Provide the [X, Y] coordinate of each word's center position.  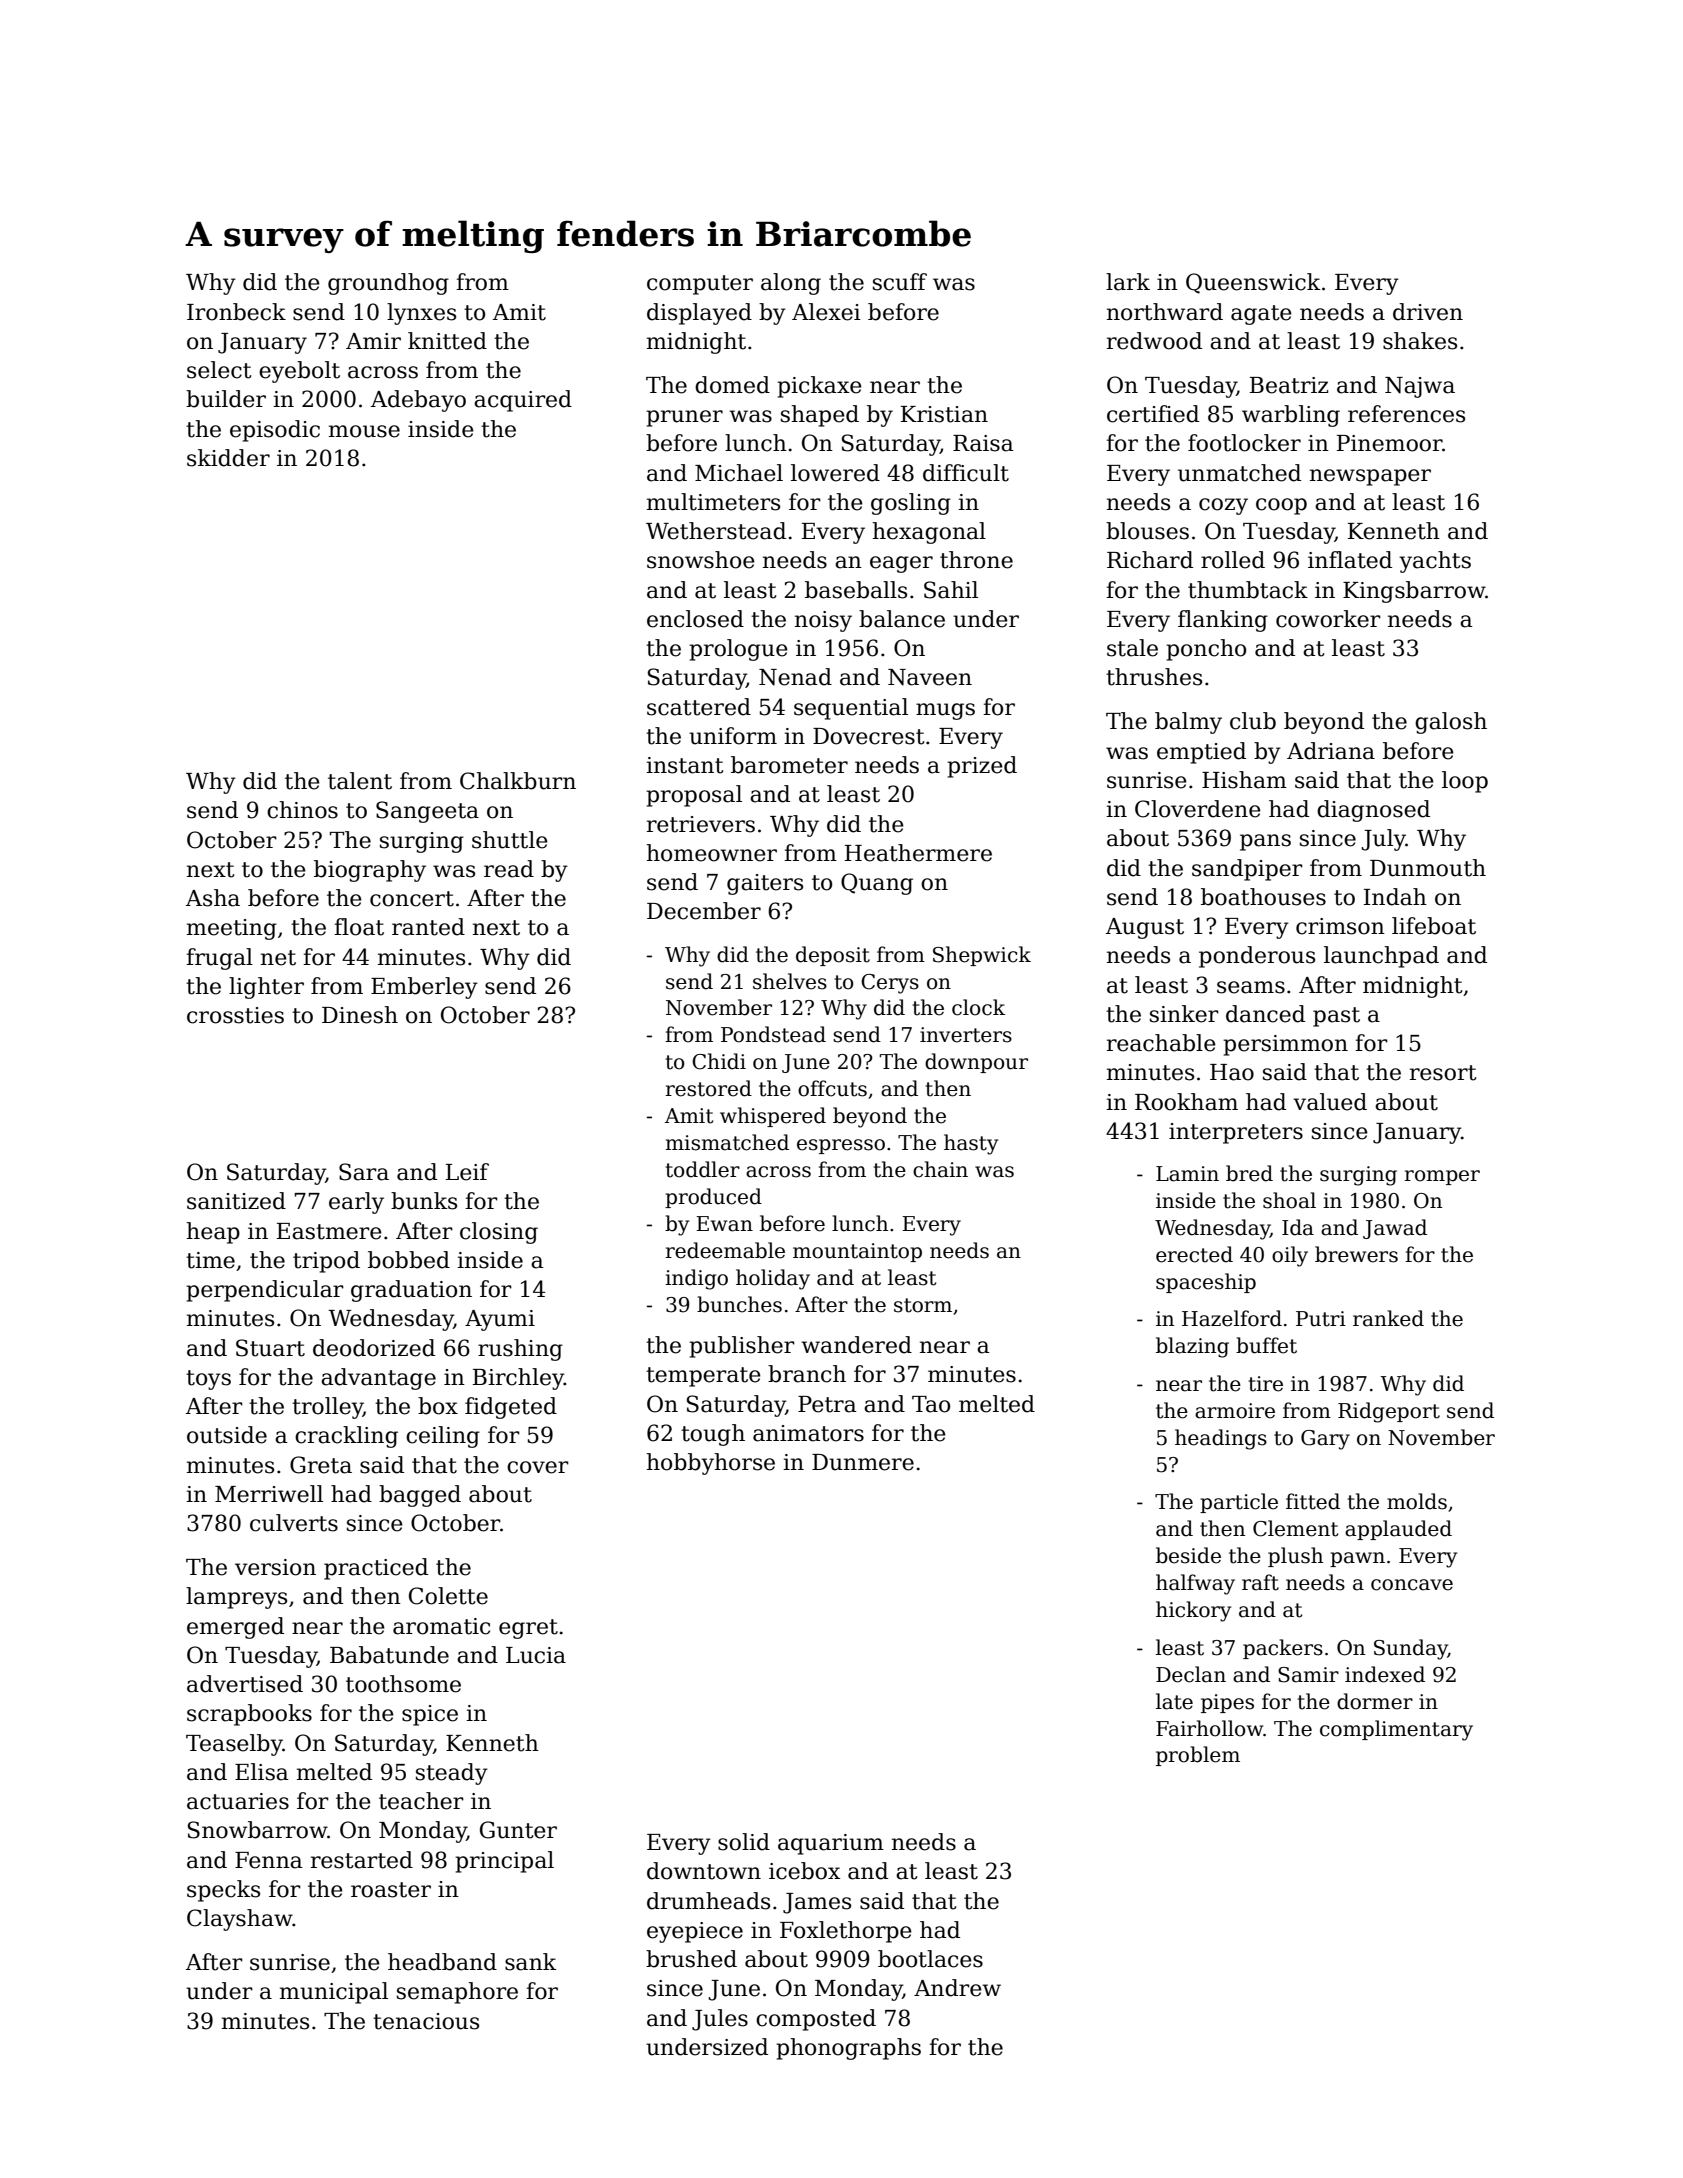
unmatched [1239, 473]
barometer [789, 765]
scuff [900, 282]
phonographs [848, 2049]
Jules [720, 2020]
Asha [213, 898]
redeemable [725, 1250]
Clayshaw [240, 1920]
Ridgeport [1389, 1412]
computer [700, 285]
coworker [1328, 619]
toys [208, 1380]
